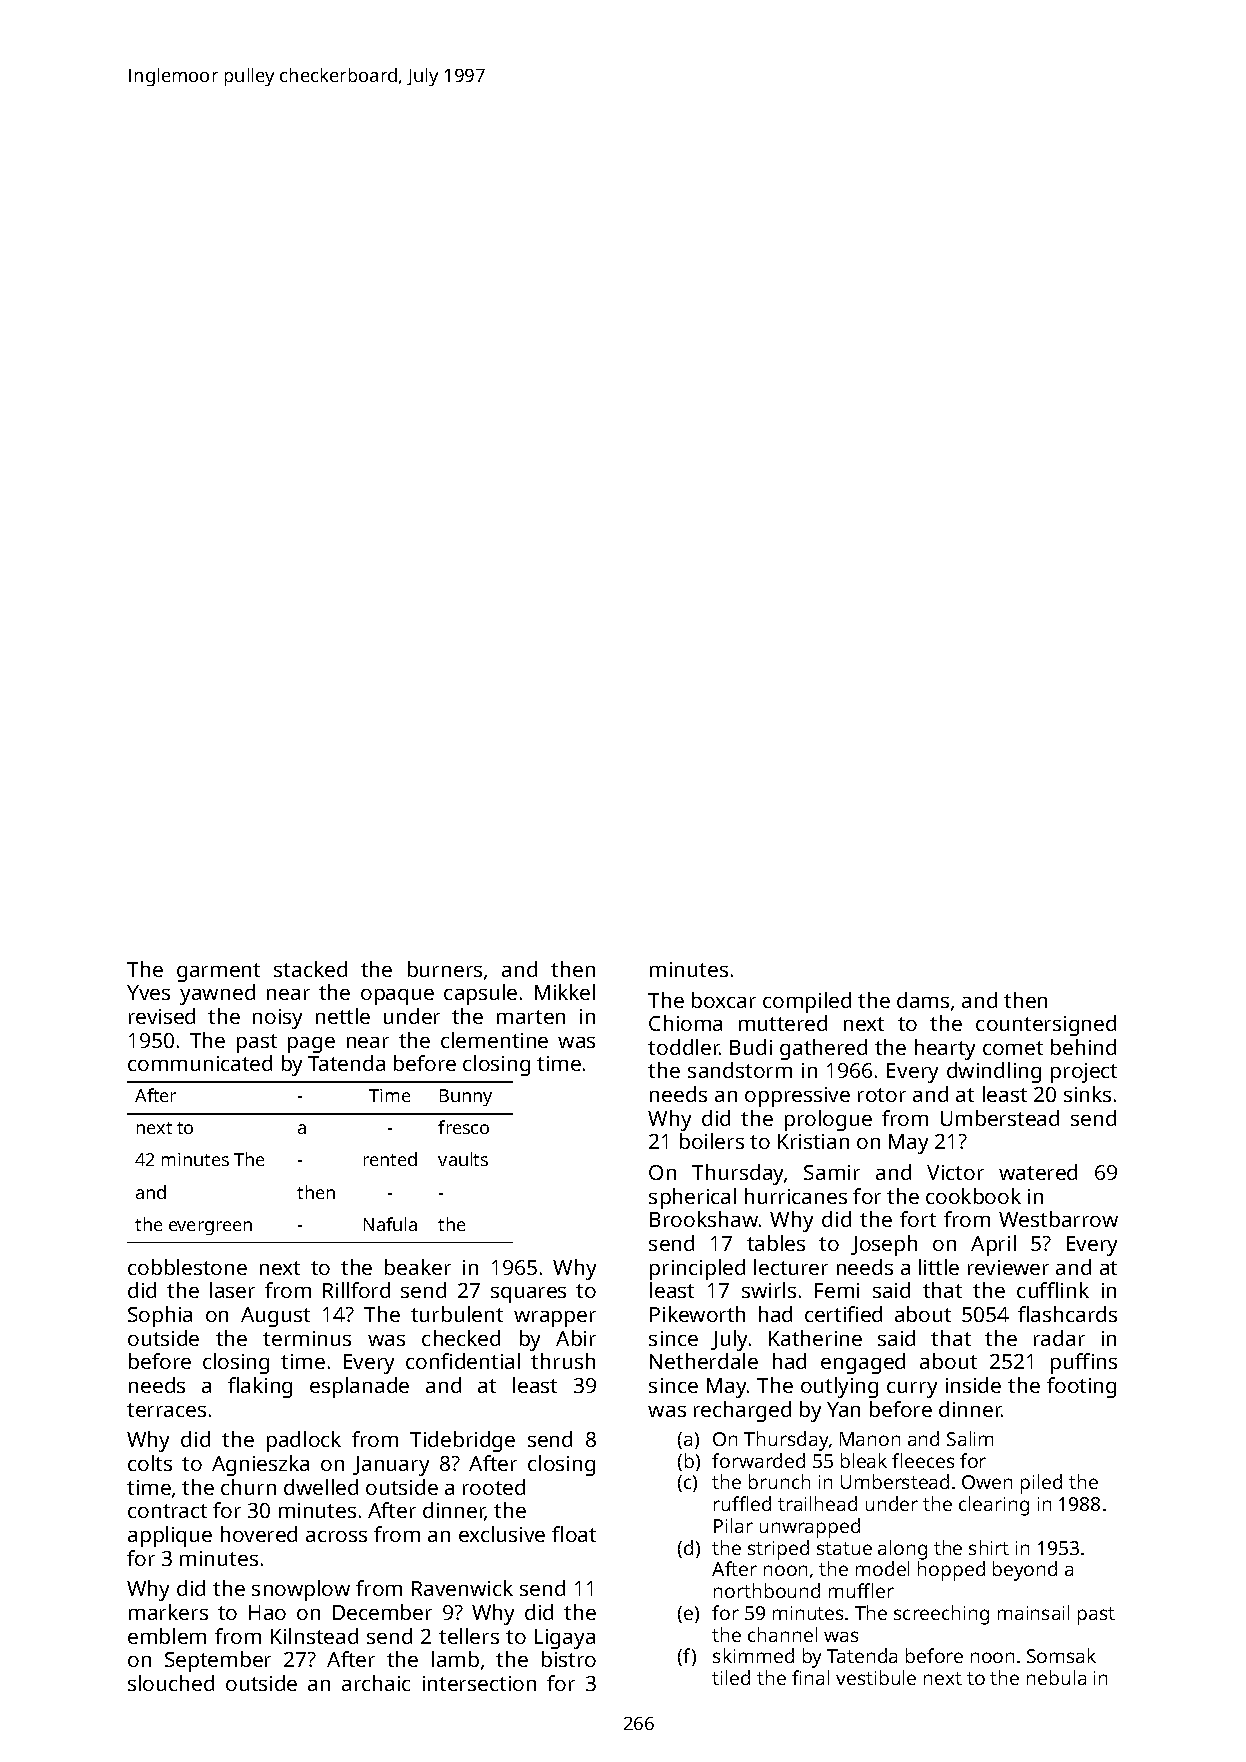 The image size is (1246, 1762). What do you see at coordinates (170, 1536) in the image?
I see `applique` at bounding box center [170, 1536].
